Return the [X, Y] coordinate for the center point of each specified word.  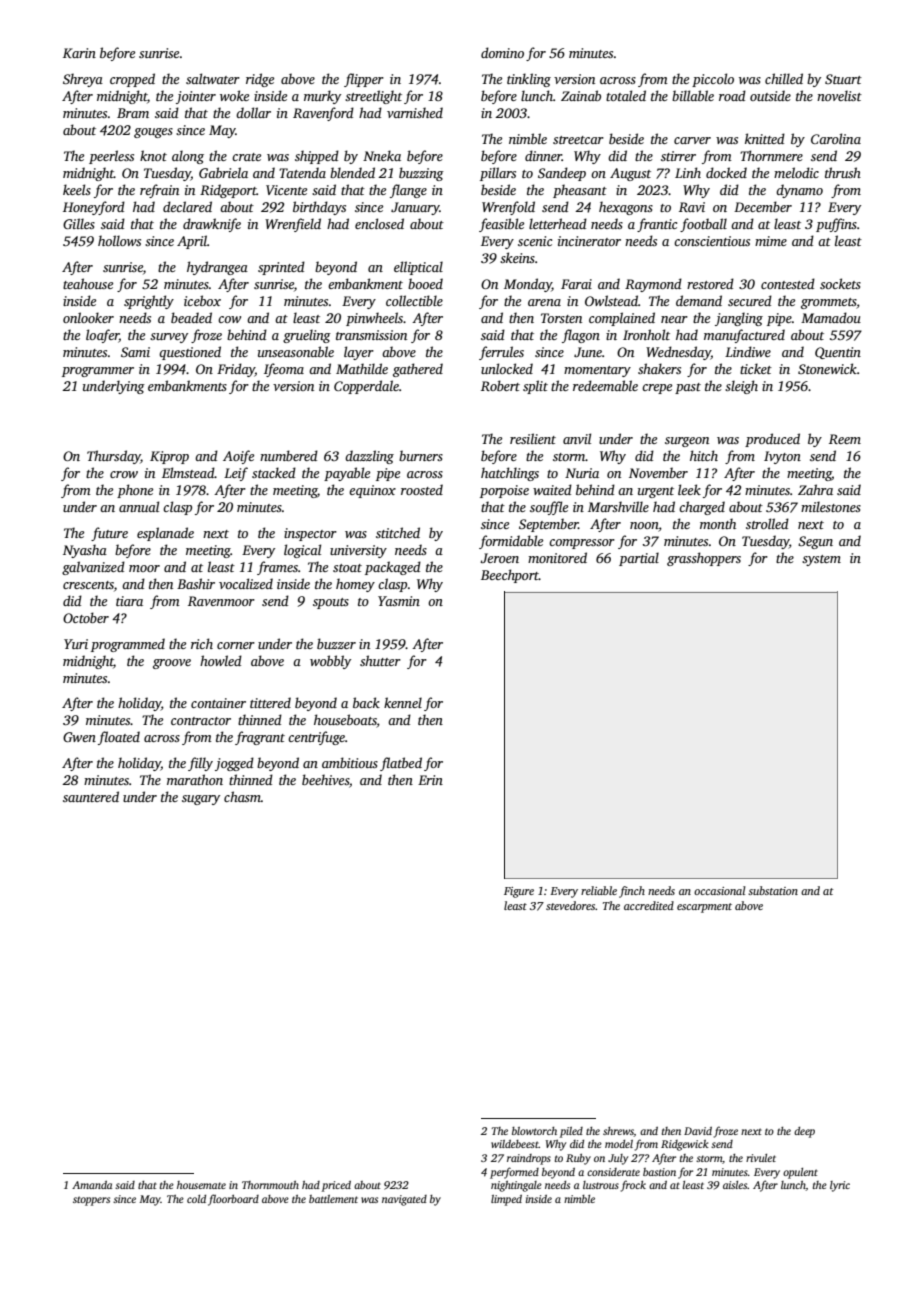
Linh [688, 172]
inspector [310, 534]
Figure [519, 892]
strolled [767, 523]
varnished [415, 112]
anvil [577, 438]
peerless [111, 157]
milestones [831, 506]
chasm [242, 796]
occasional [720, 890]
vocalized [246, 583]
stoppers [91, 1201]
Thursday [114, 457]
